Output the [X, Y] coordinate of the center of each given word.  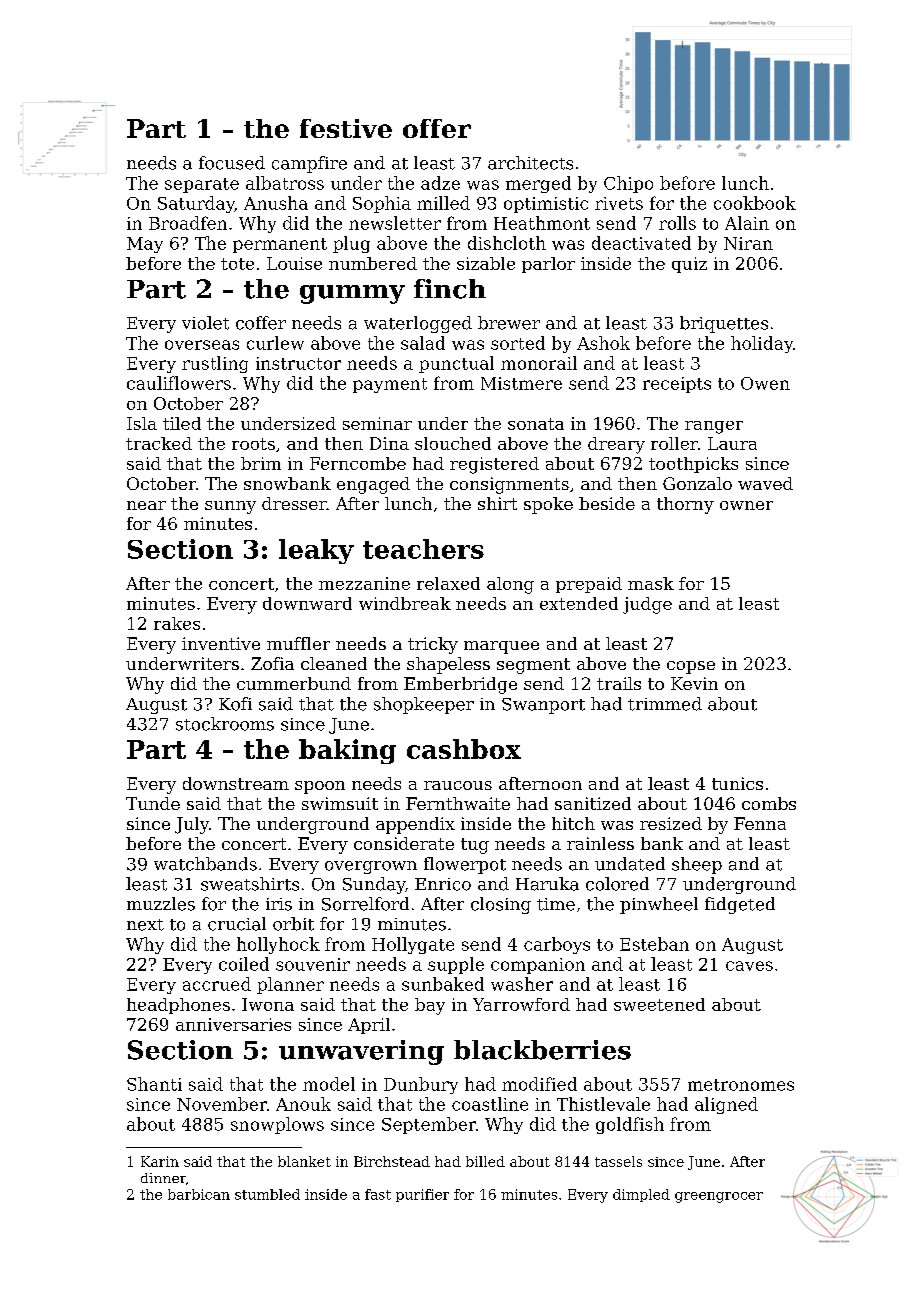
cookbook [755, 203]
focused [232, 163]
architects [530, 163]
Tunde [153, 803]
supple [456, 965]
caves [749, 966]
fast [378, 1194]
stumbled [267, 1194]
